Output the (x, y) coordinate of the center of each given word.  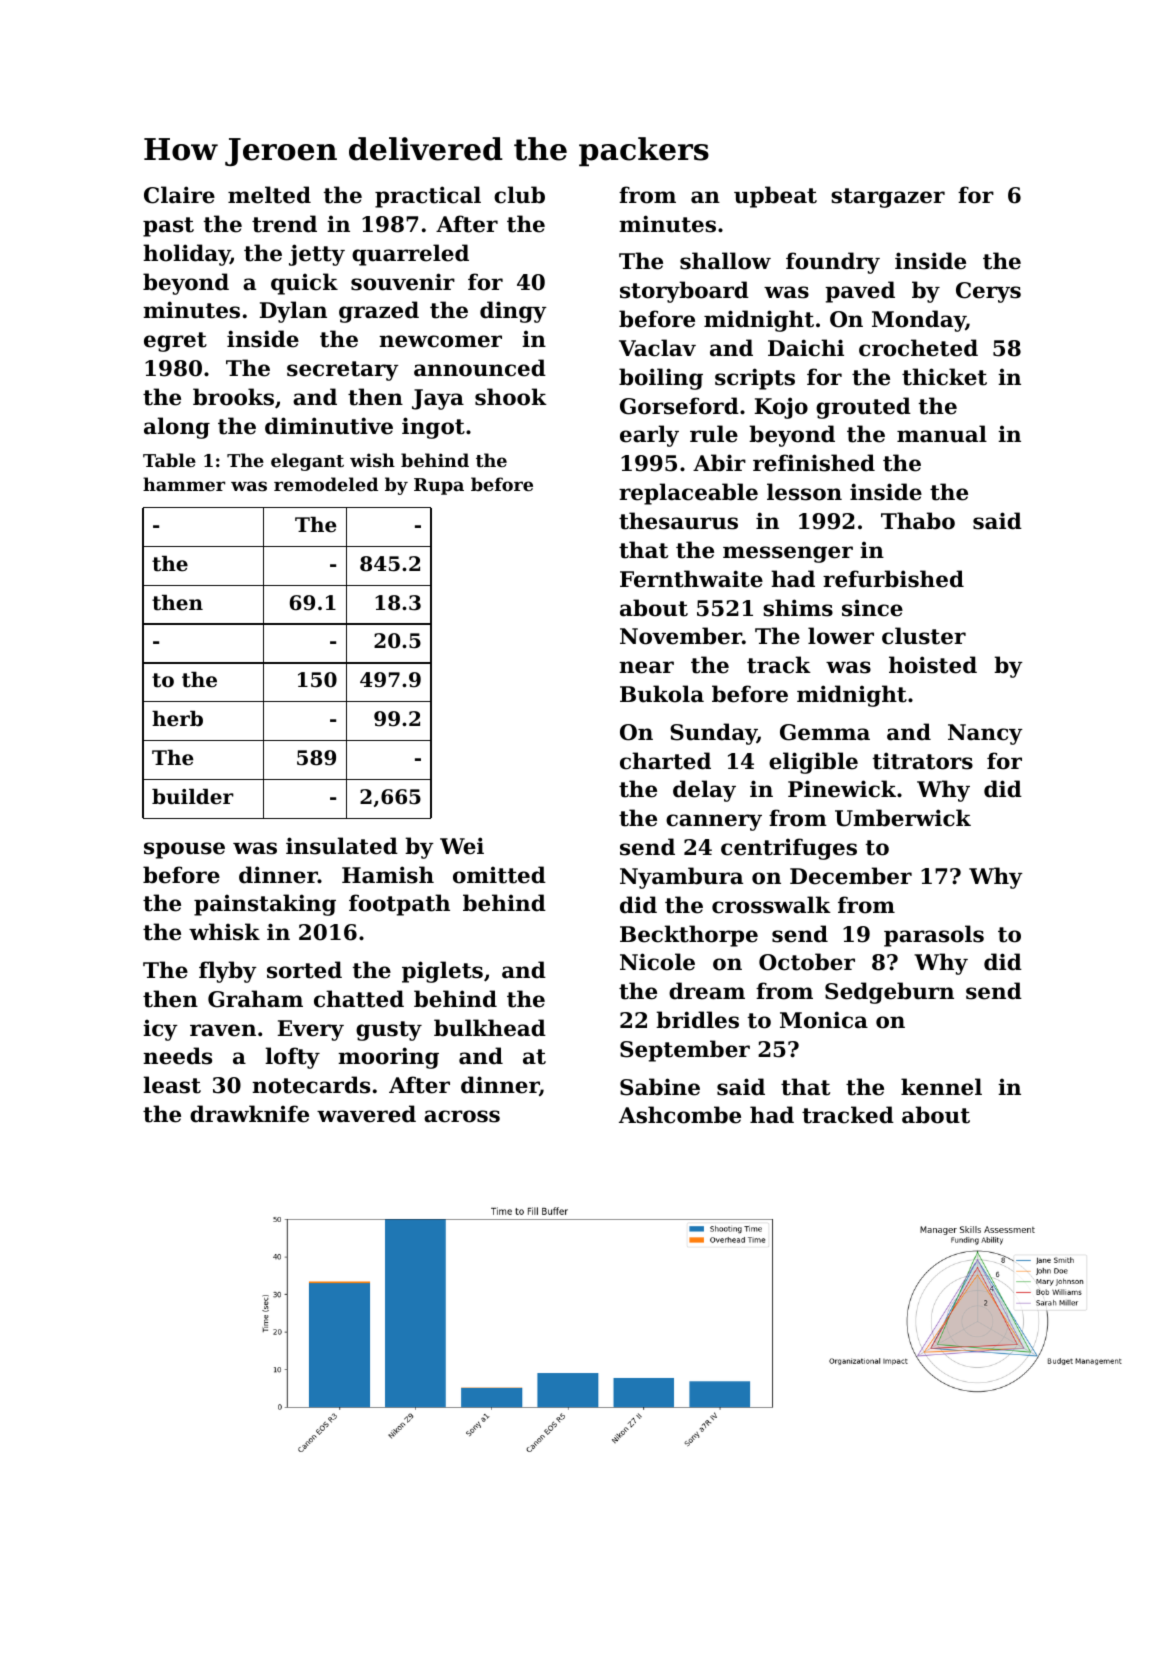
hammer (184, 484)
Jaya (438, 399)
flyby (228, 972)
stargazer (888, 198)
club (519, 195)
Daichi (806, 348)
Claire (179, 195)
